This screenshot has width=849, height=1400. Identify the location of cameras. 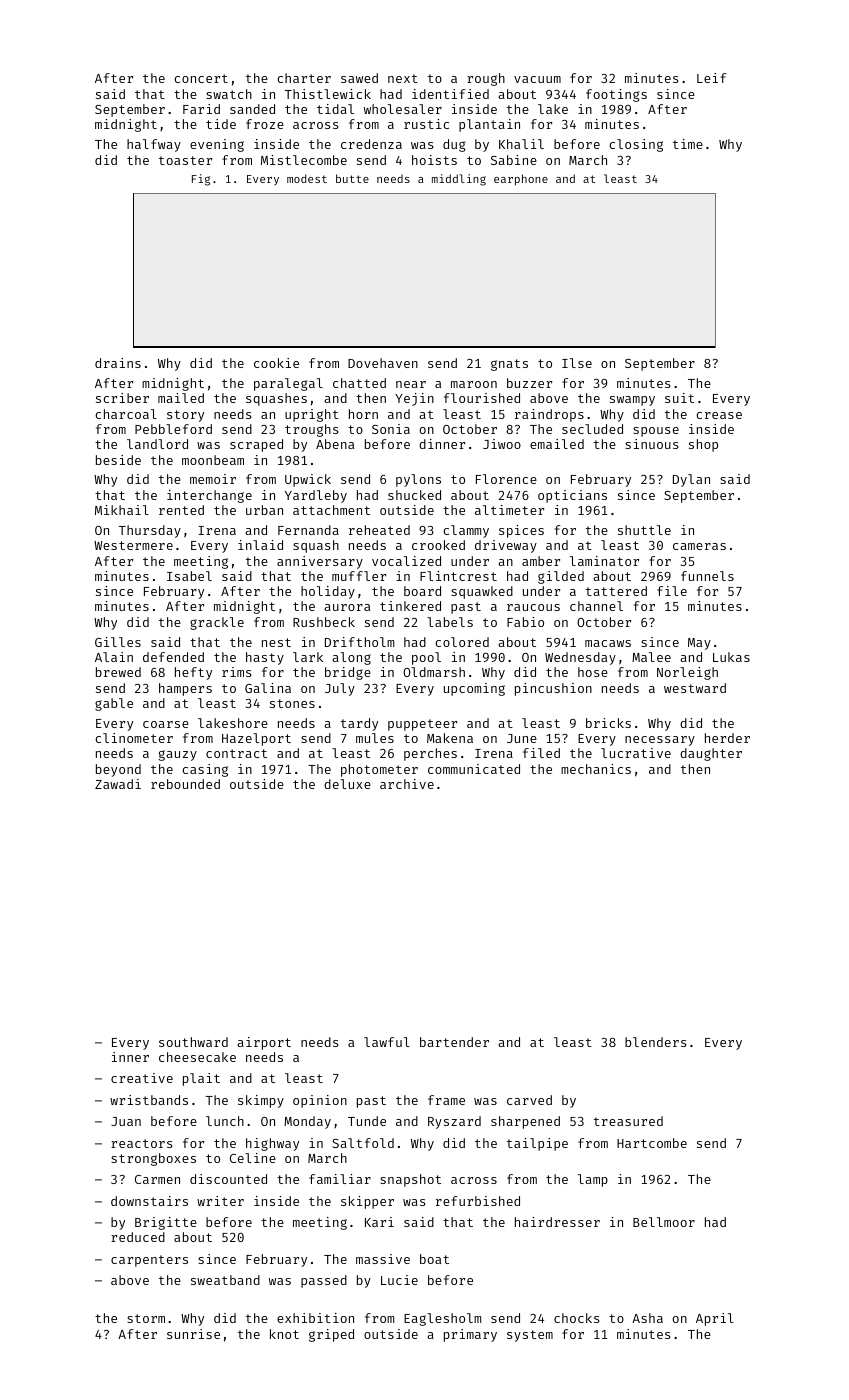
(699, 546).
